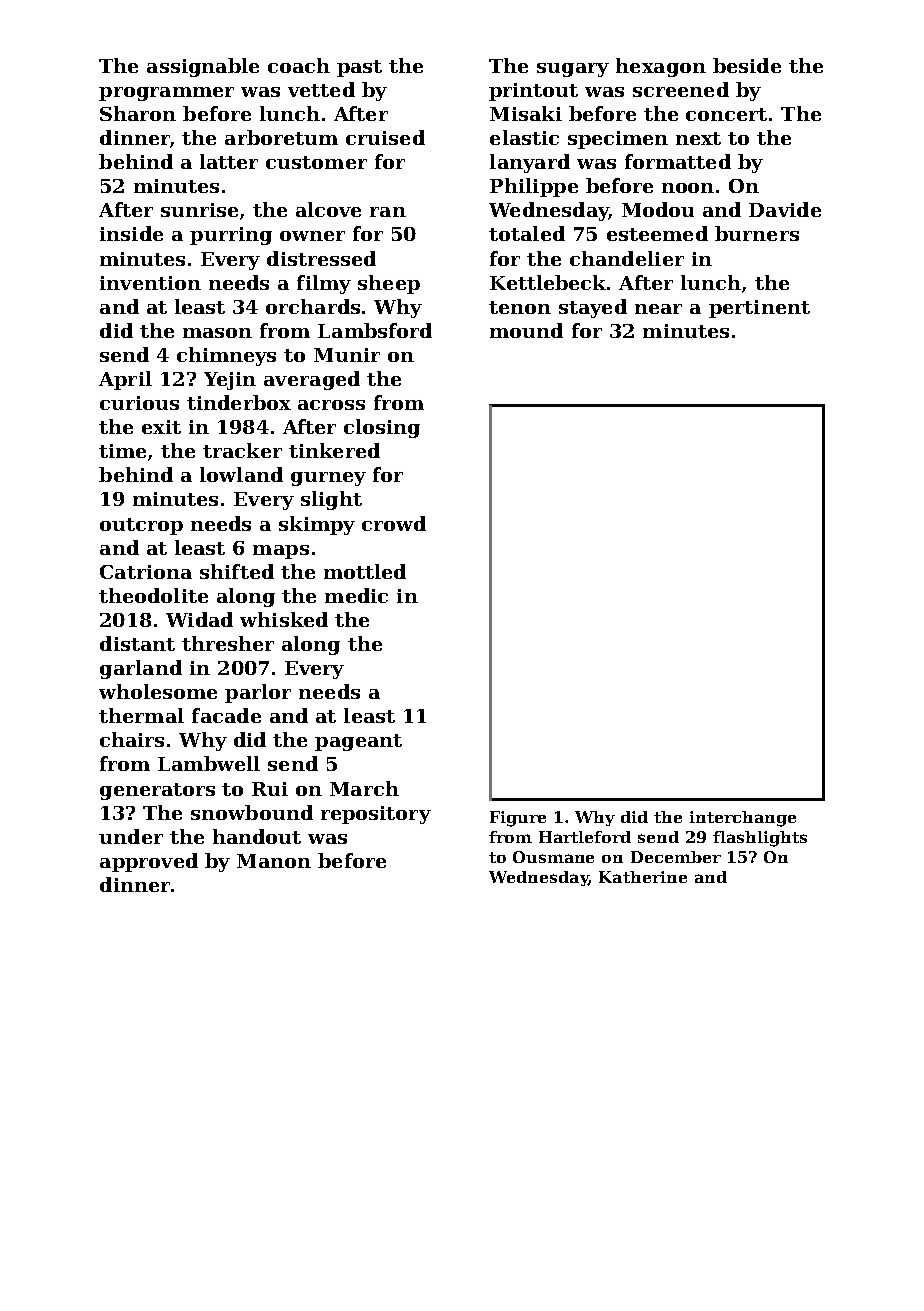 The image size is (924, 1311). I want to click on mason, so click(217, 333).
